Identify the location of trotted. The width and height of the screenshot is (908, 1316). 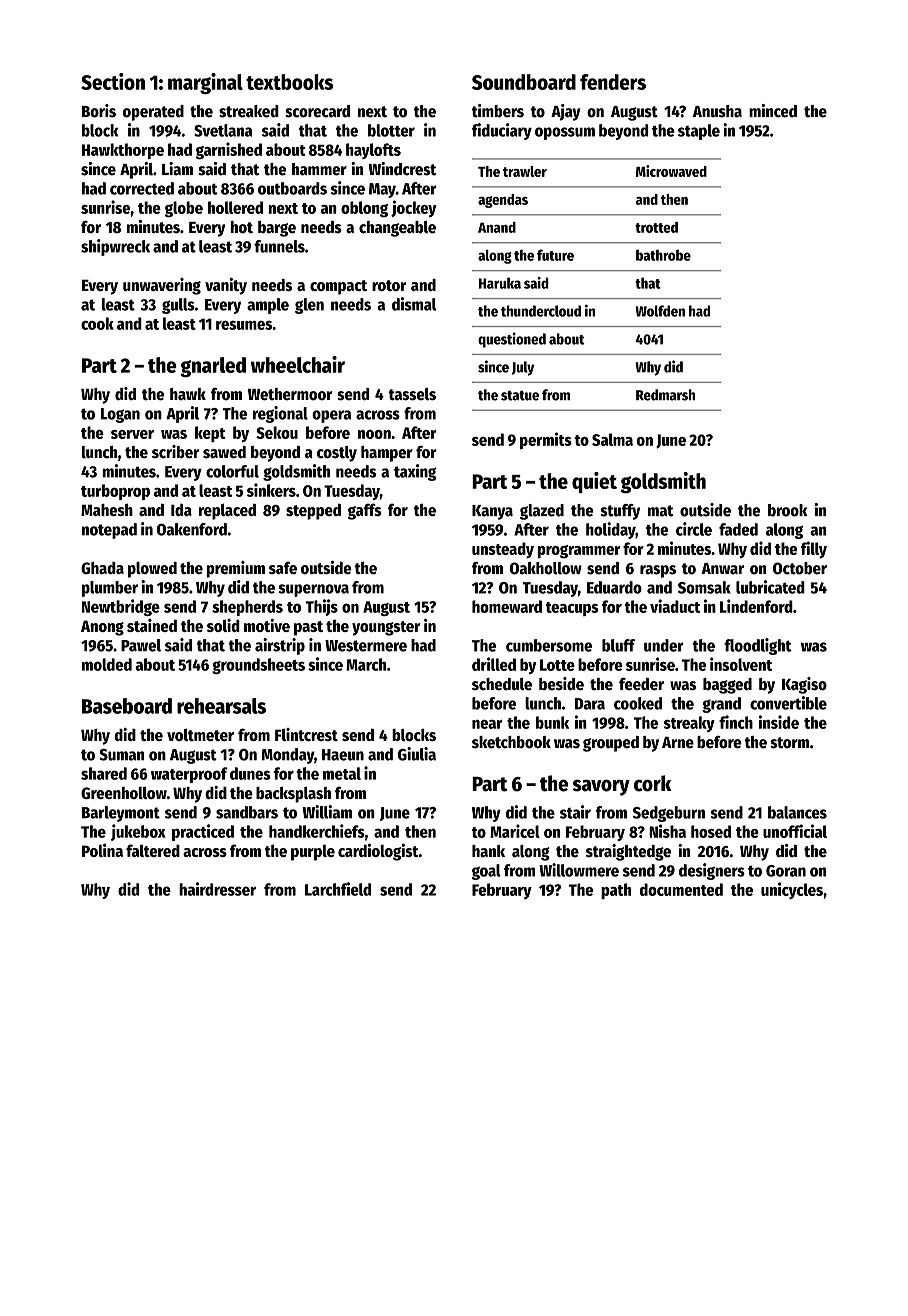
(656, 227).
